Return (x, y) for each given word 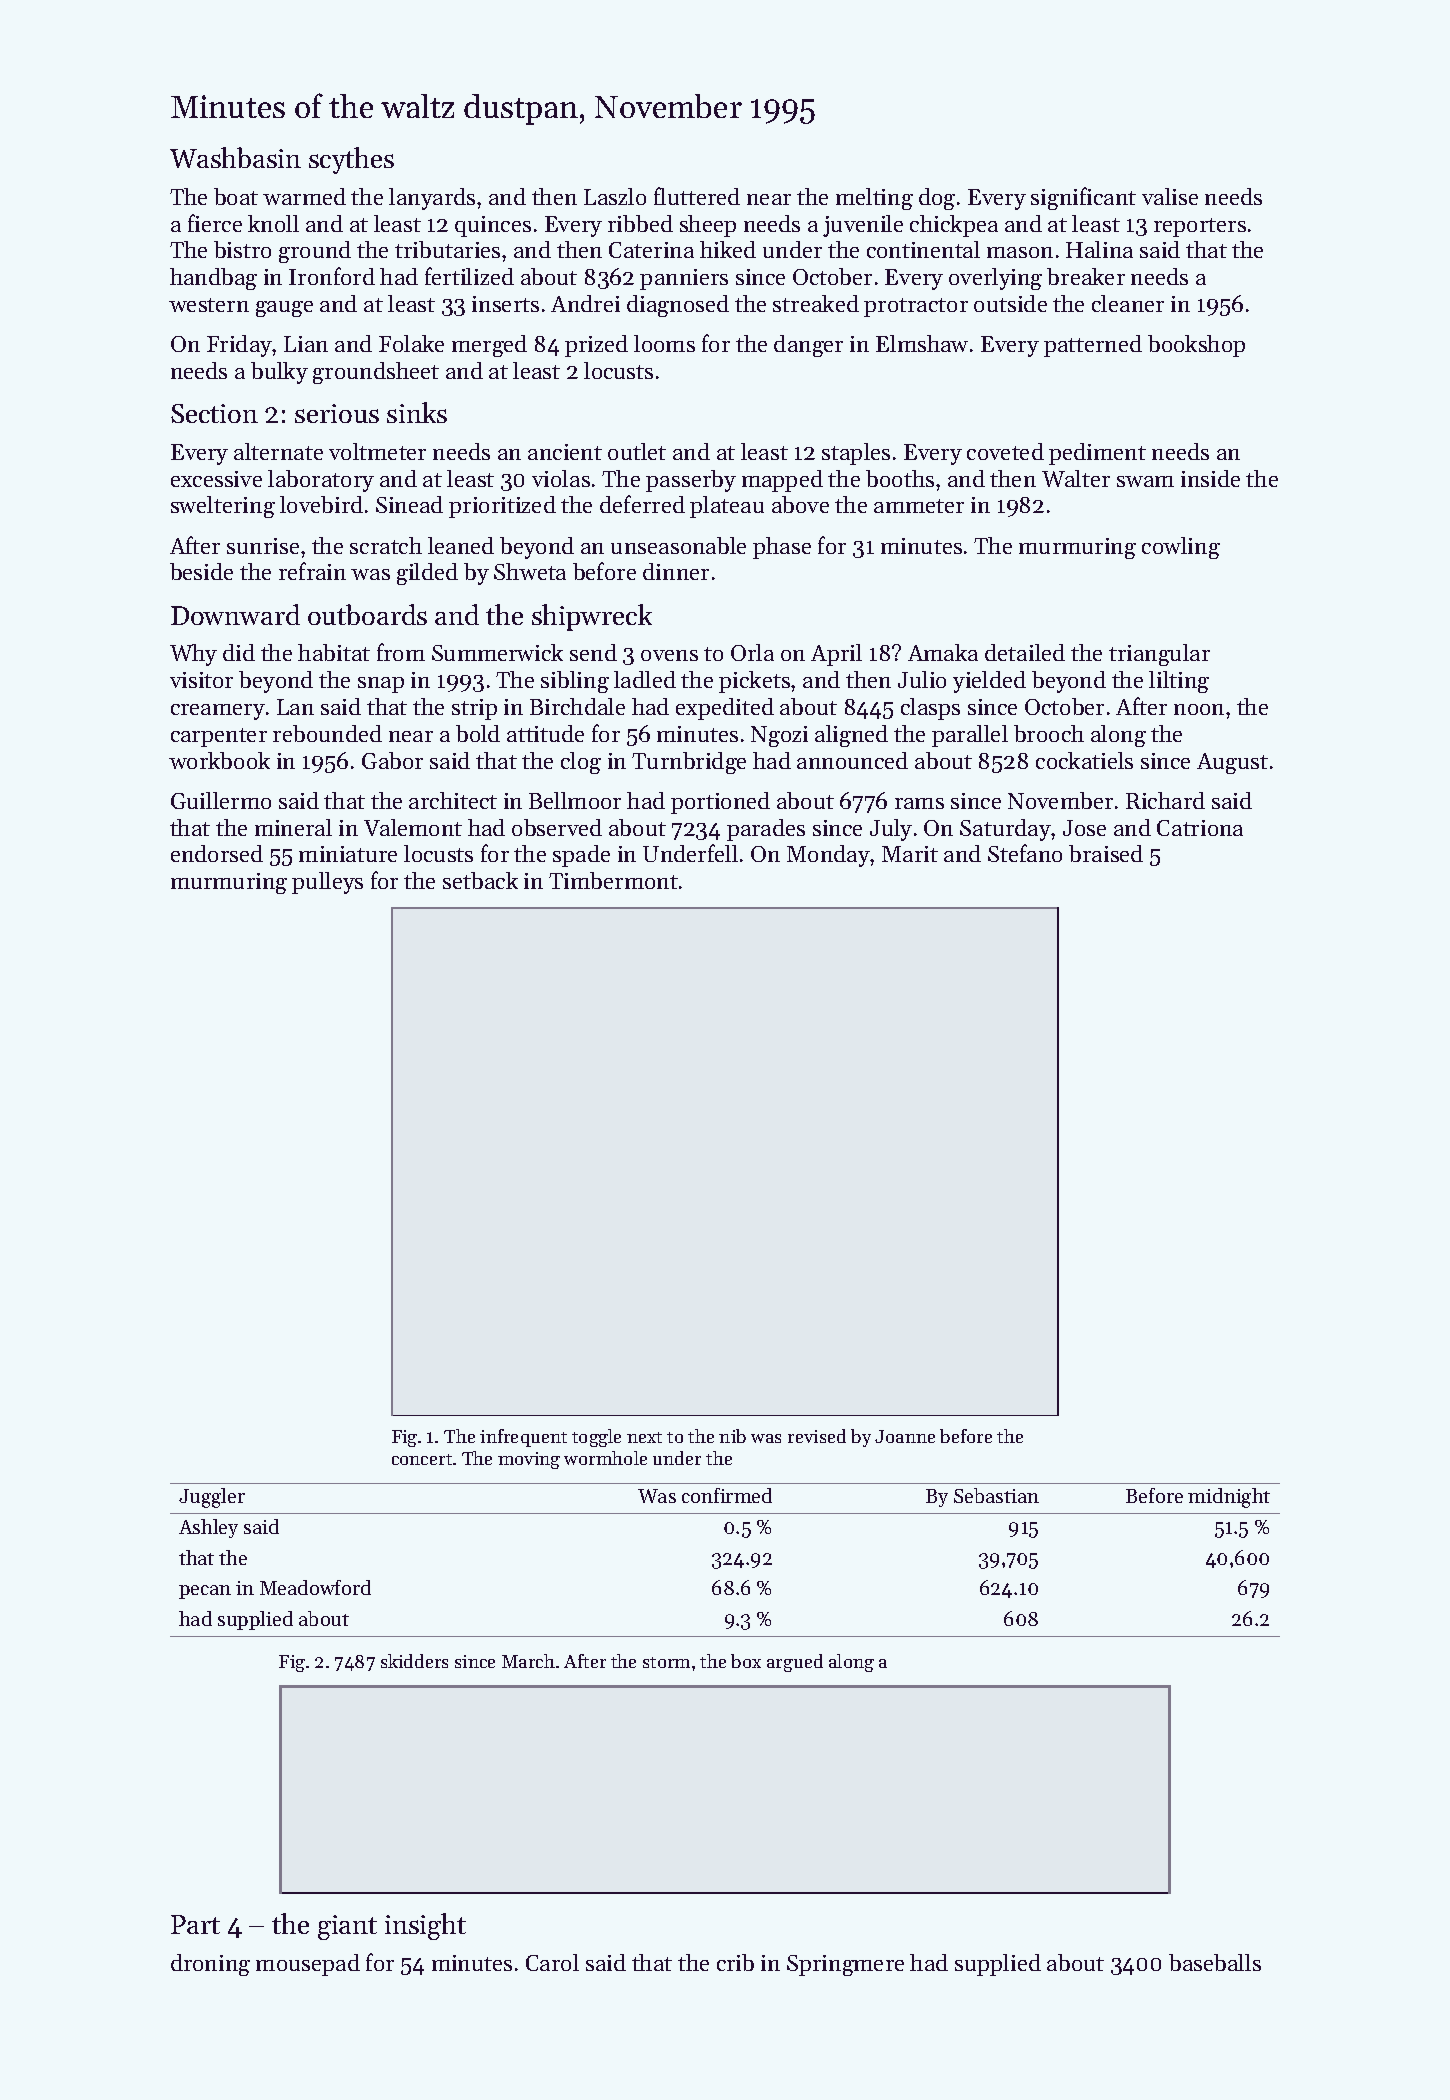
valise (1170, 196)
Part (195, 1924)
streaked (816, 303)
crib (735, 1962)
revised (817, 1436)
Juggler (212, 1498)
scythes (351, 160)
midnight (1229, 1498)
